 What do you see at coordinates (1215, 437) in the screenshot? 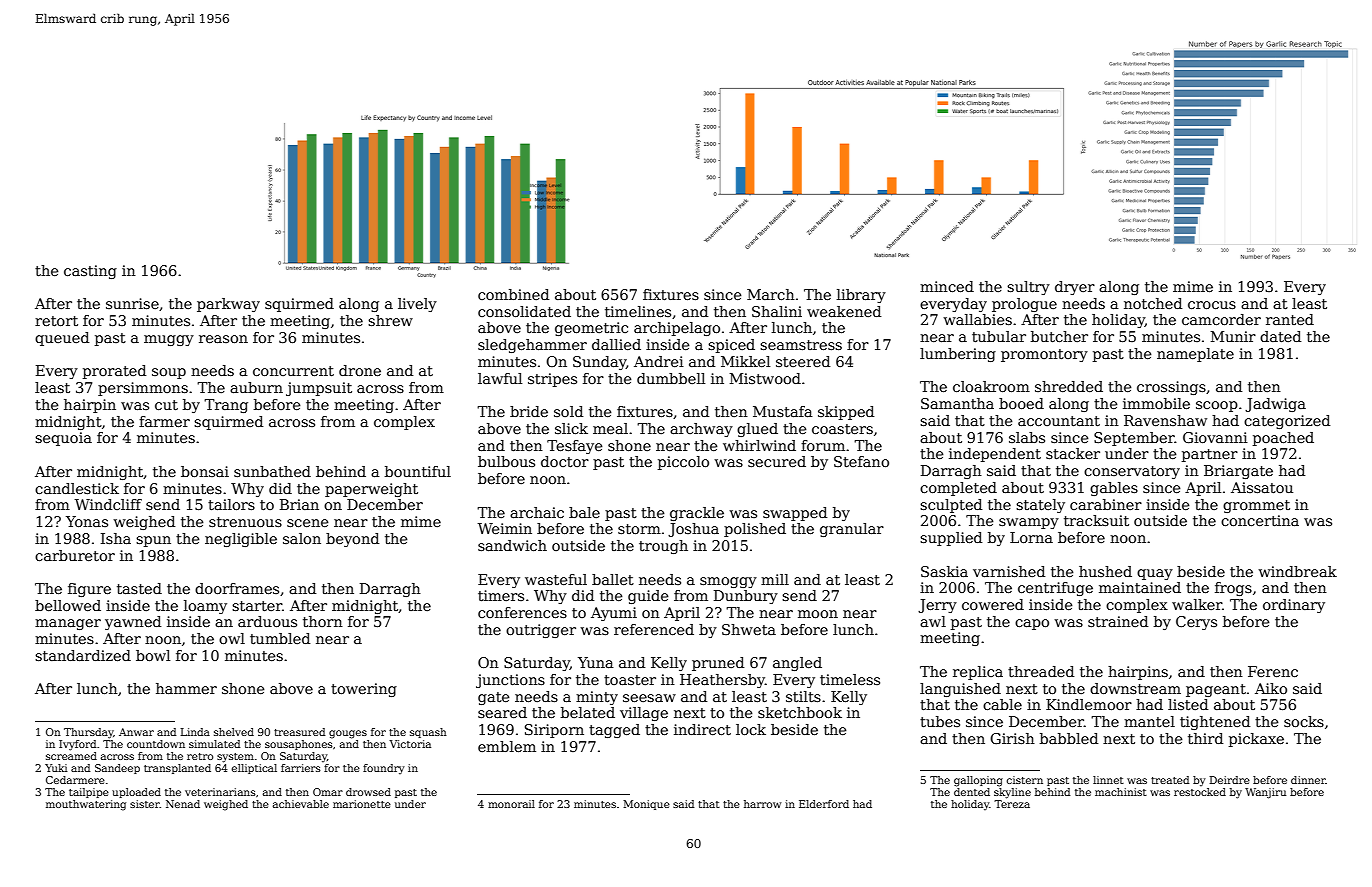
I see `Giovanni` at bounding box center [1215, 437].
